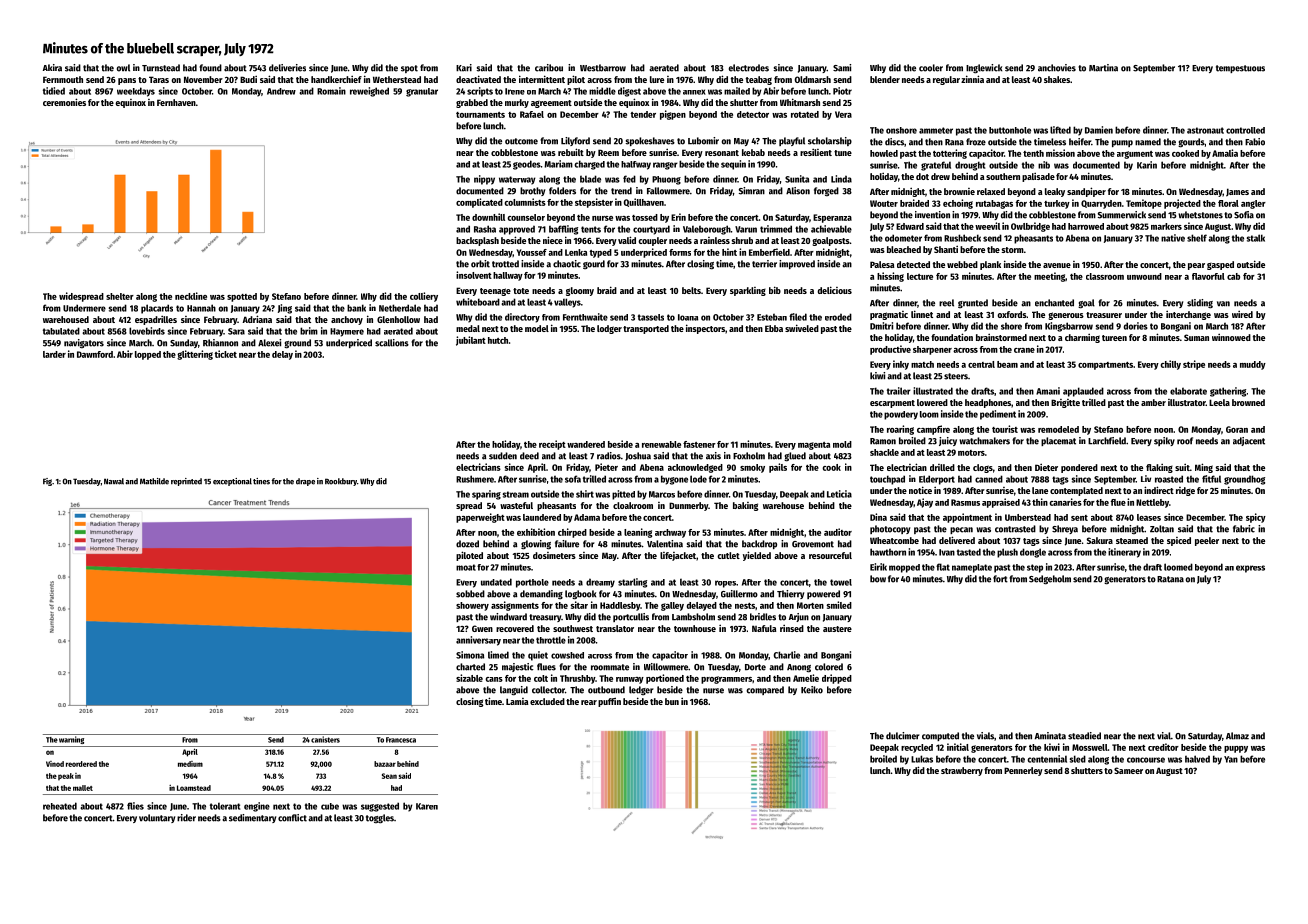 The image size is (1308, 924). I want to click on teenage, so click(495, 292).
